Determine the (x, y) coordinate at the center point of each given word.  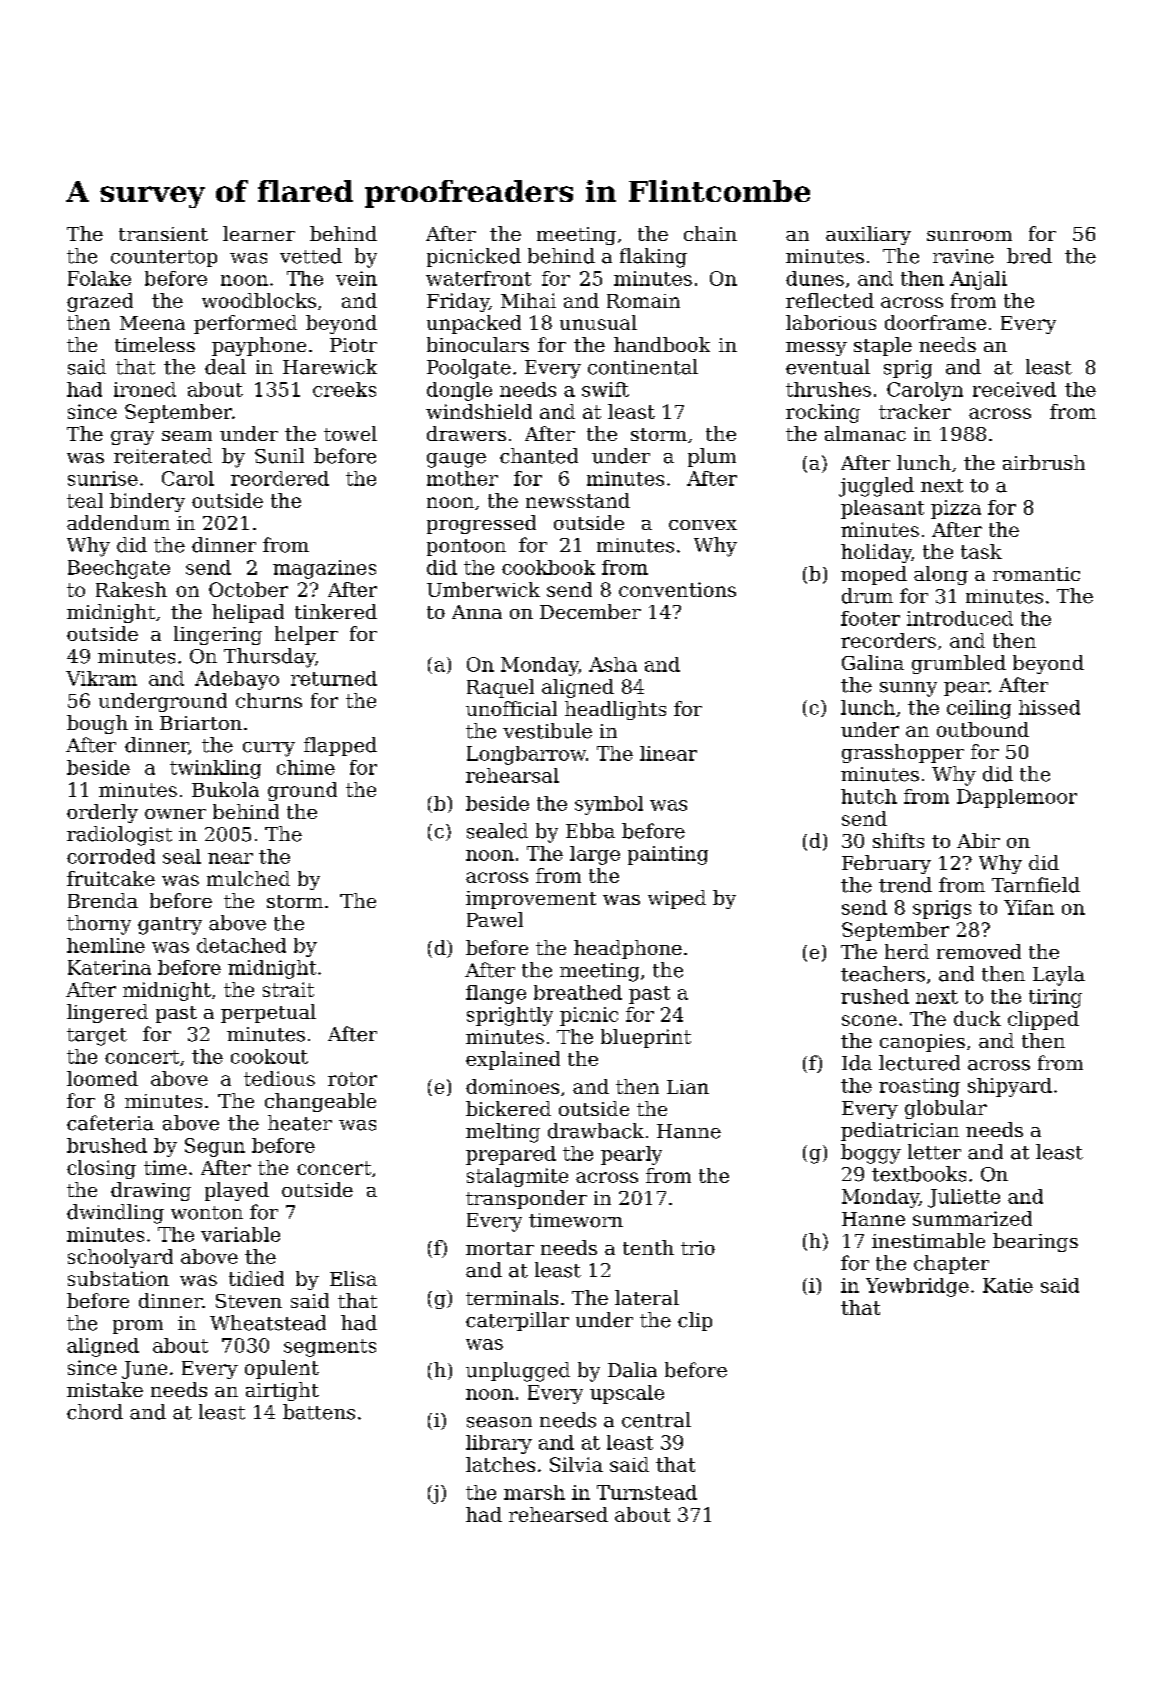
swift (605, 389)
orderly (102, 813)
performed (245, 324)
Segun (215, 1147)
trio (698, 1248)
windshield (479, 411)
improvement (531, 900)
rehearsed (558, 1514)
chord (95, 1412)
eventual (828, 367)
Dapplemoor (1017, 798)
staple (883, 346)
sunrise (103, 478)
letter (934, 1152)
